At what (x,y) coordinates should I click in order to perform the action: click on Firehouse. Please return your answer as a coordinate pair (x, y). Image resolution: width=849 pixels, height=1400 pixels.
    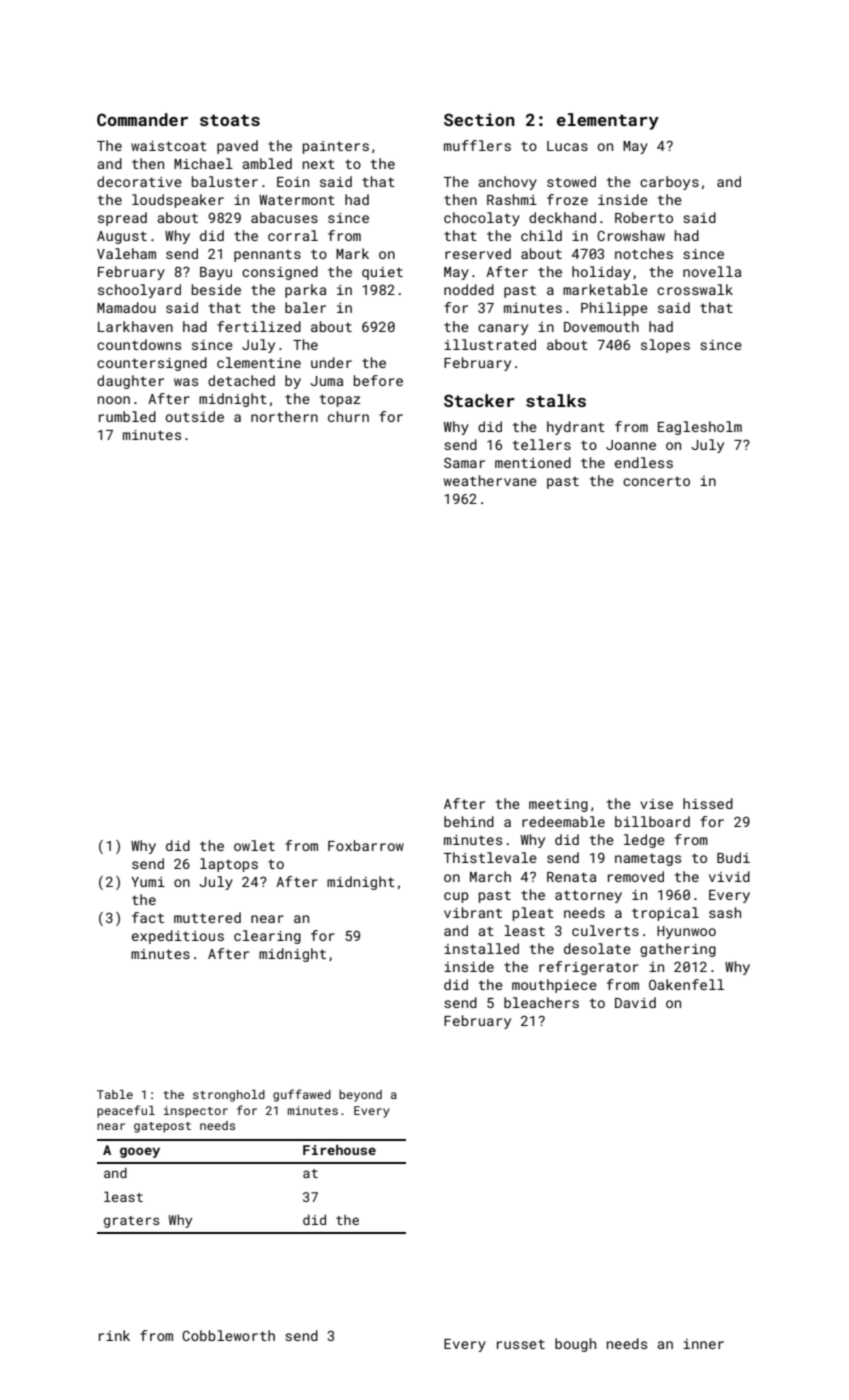
    Looking at the image, I should click on (339, 1149).
